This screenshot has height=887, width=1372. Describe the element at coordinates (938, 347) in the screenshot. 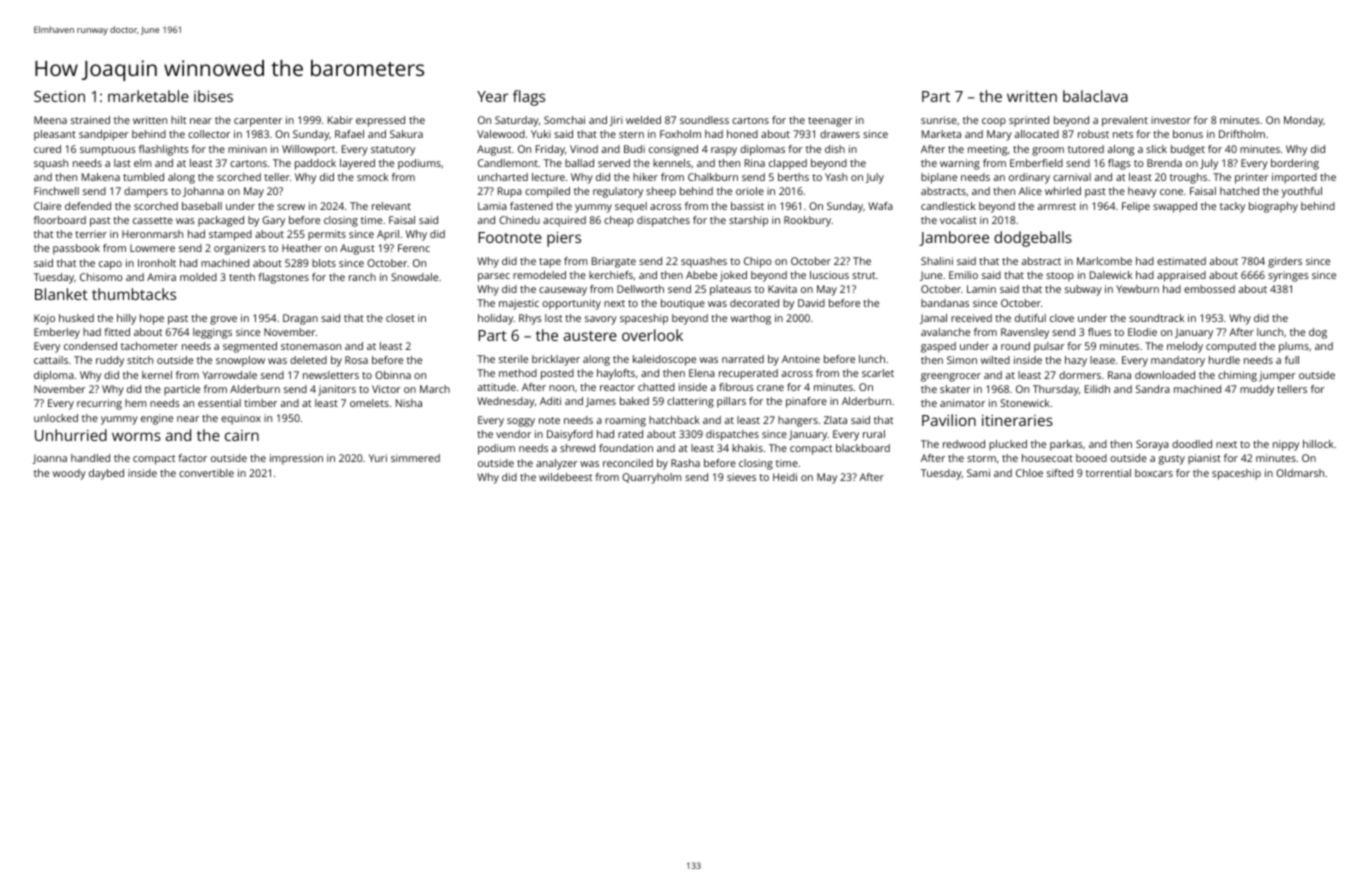

I see `gasped` at that location.
